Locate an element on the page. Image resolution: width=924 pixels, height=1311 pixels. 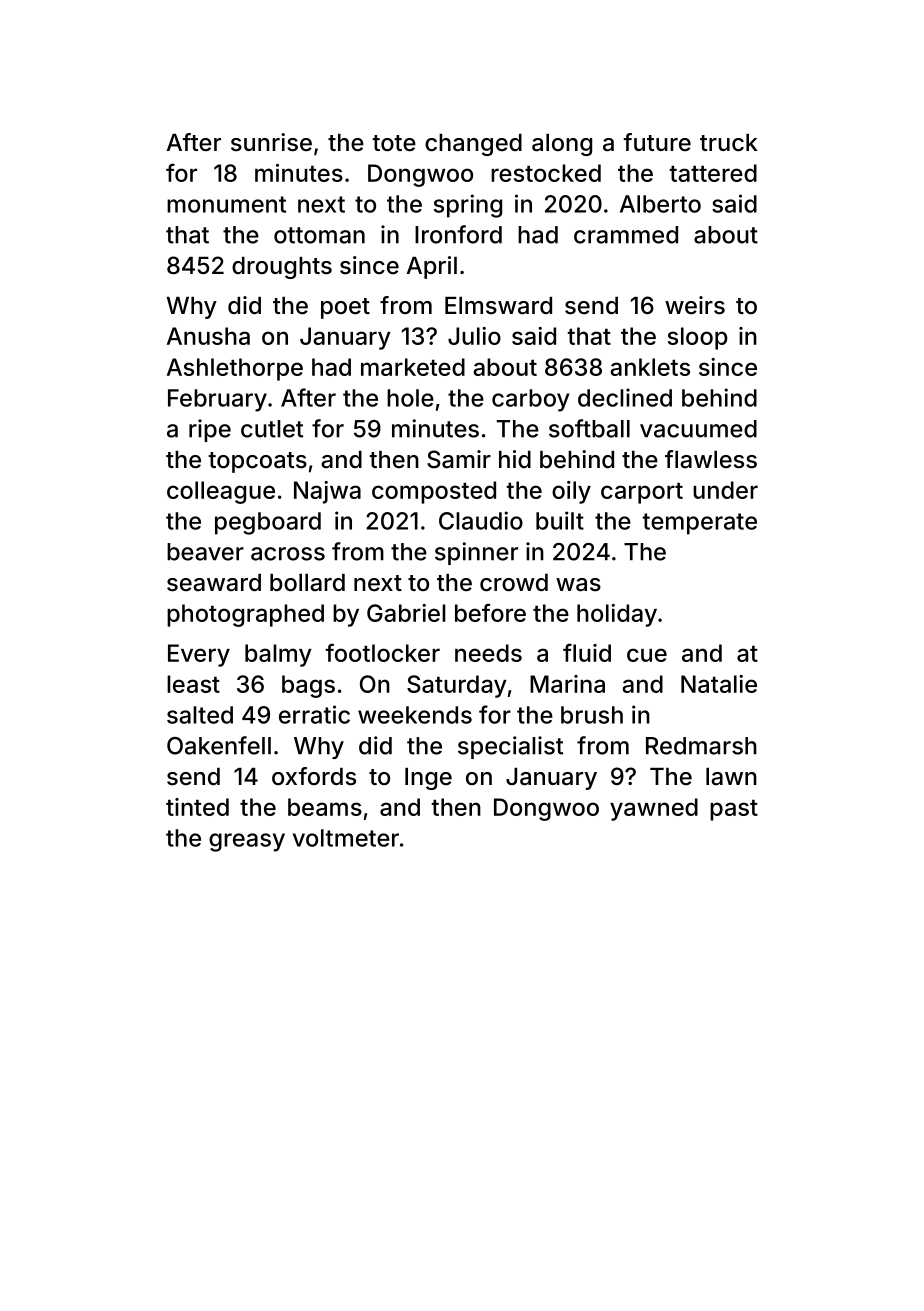
February is located at coordinates (217, 400).
